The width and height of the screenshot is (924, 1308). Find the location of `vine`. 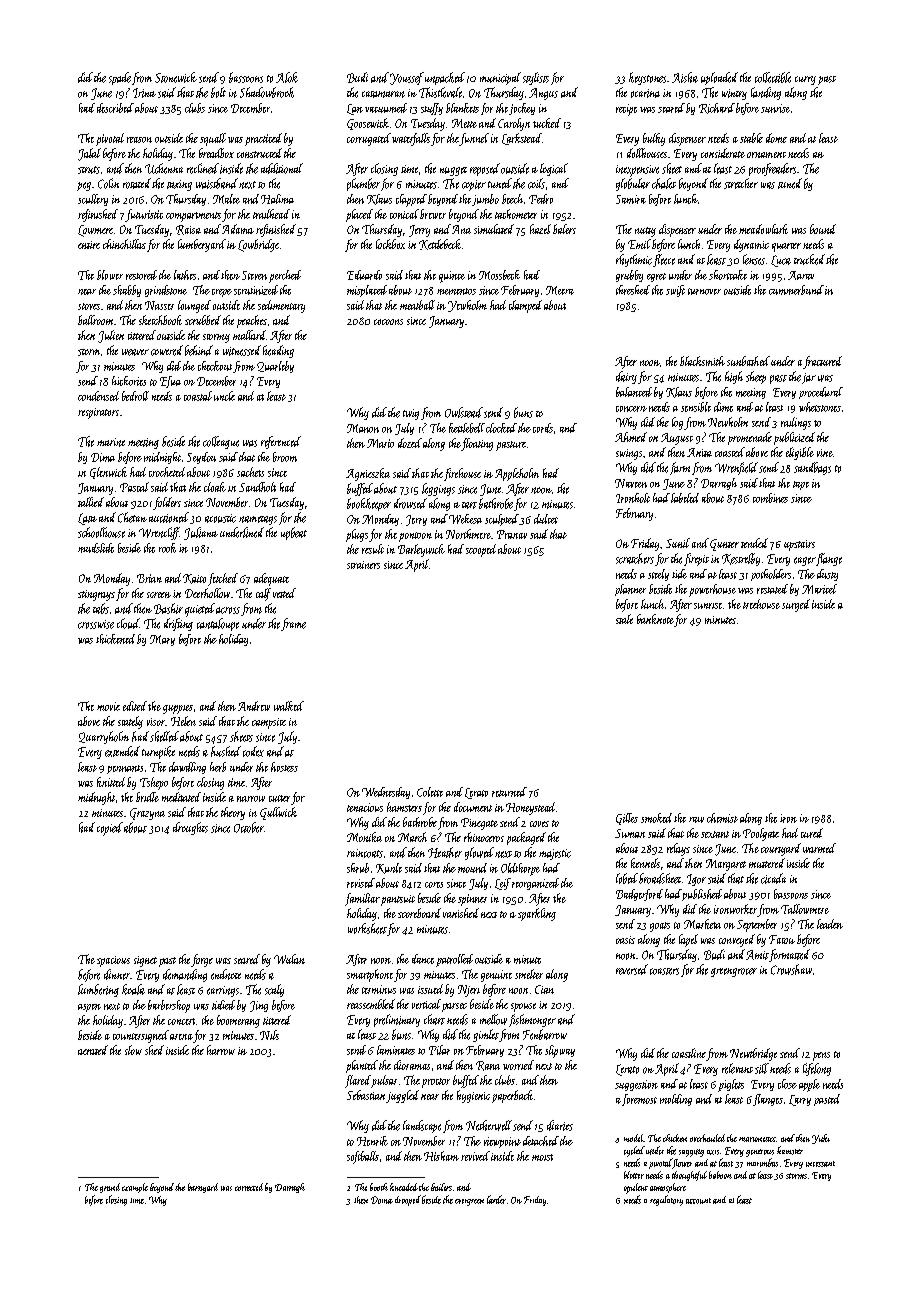

vine is located at coordinates (825, 453).
